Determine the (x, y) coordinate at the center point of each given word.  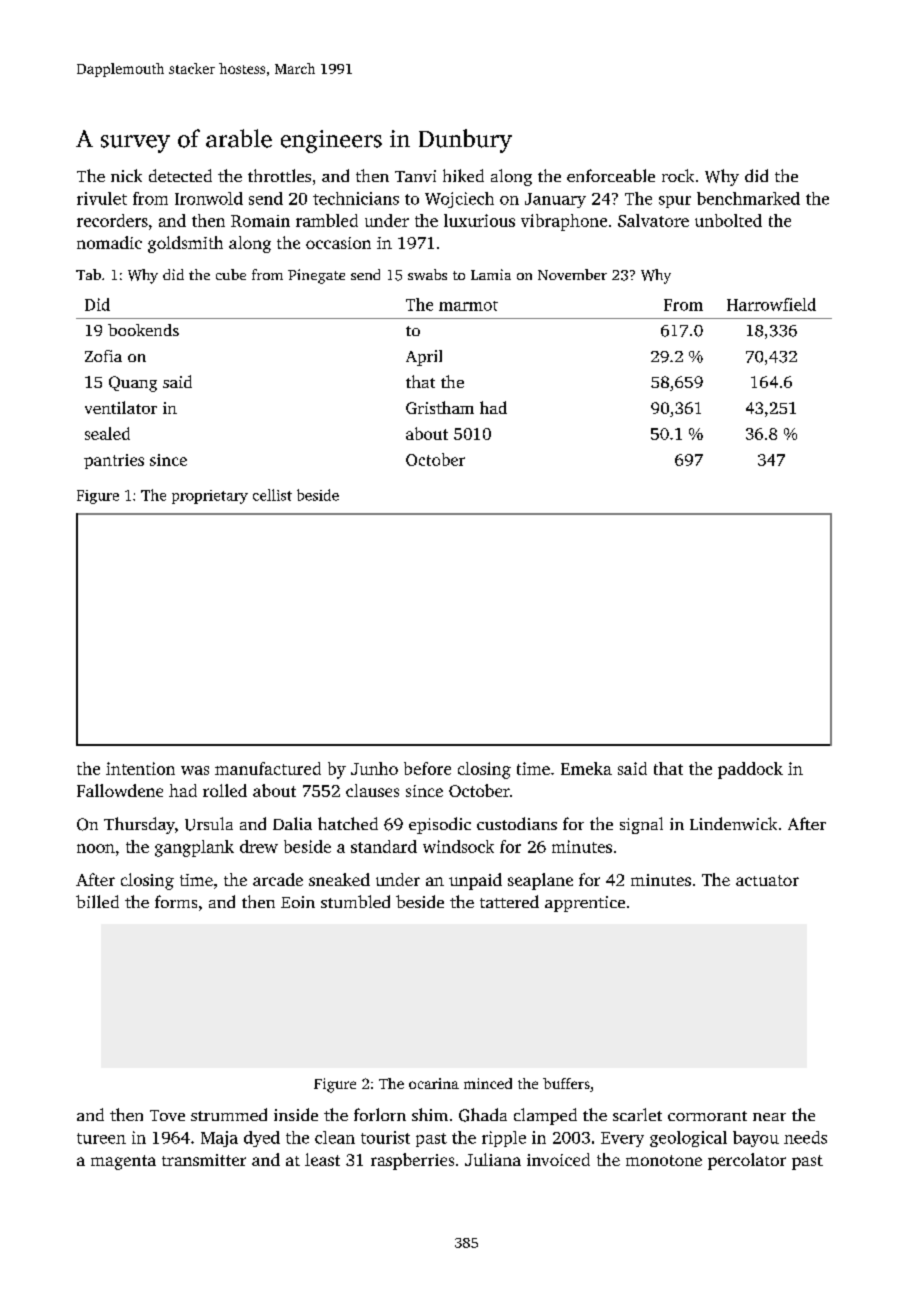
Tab (88, 274)
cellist (272, 495)
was (195, 770)
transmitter (204, 1160)
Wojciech (459, 200)
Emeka (586, 768)
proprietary (210, 497)
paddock (750, 770)
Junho (374, 768)
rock (678, 175)
